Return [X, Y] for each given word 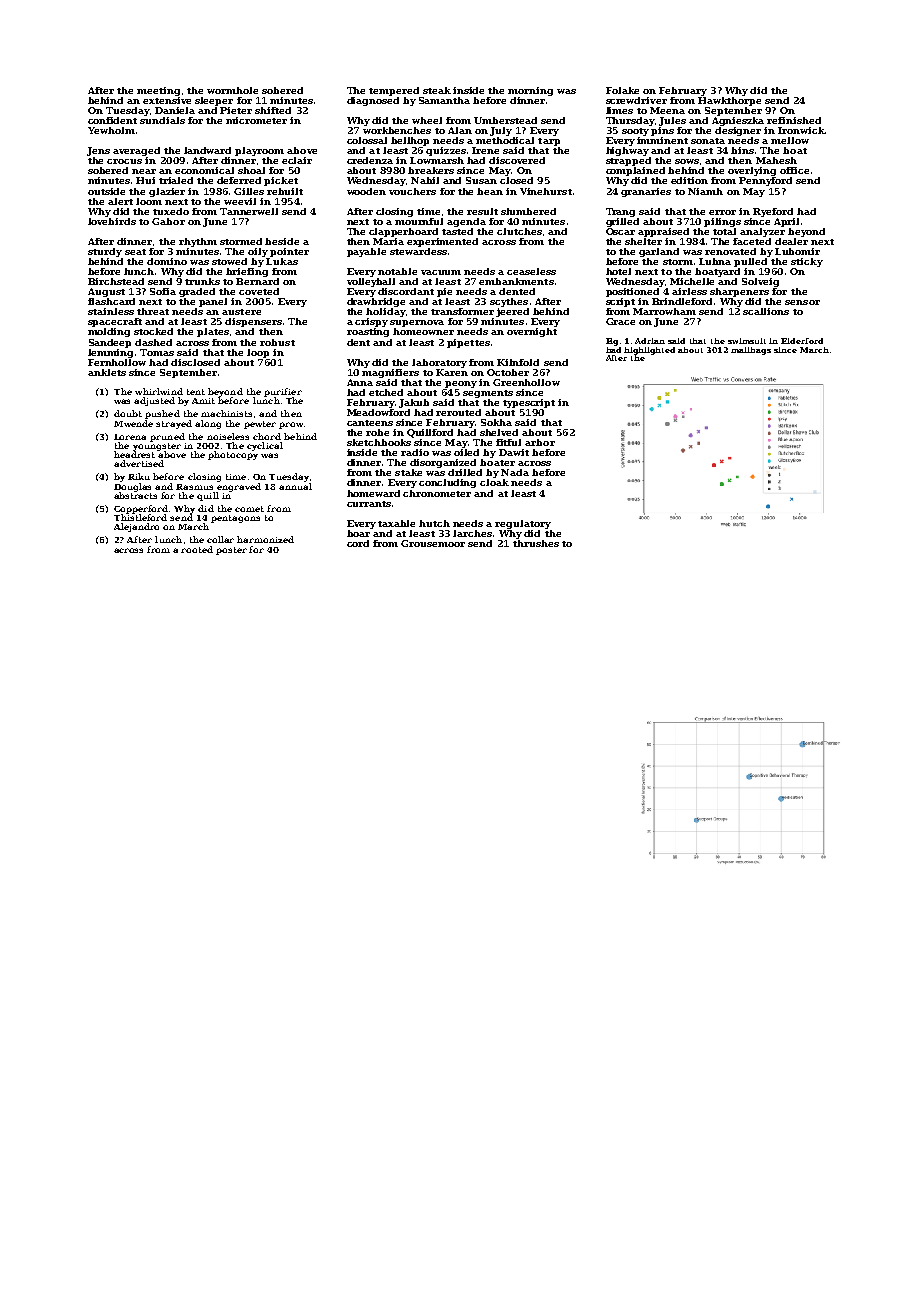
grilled [622, 222]
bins [742, 150]
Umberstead [505, 120]
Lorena [130, 437]
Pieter [236, 110]
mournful [419, 221]
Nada [515, 472]
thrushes [536, 543]
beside [282, 241]
